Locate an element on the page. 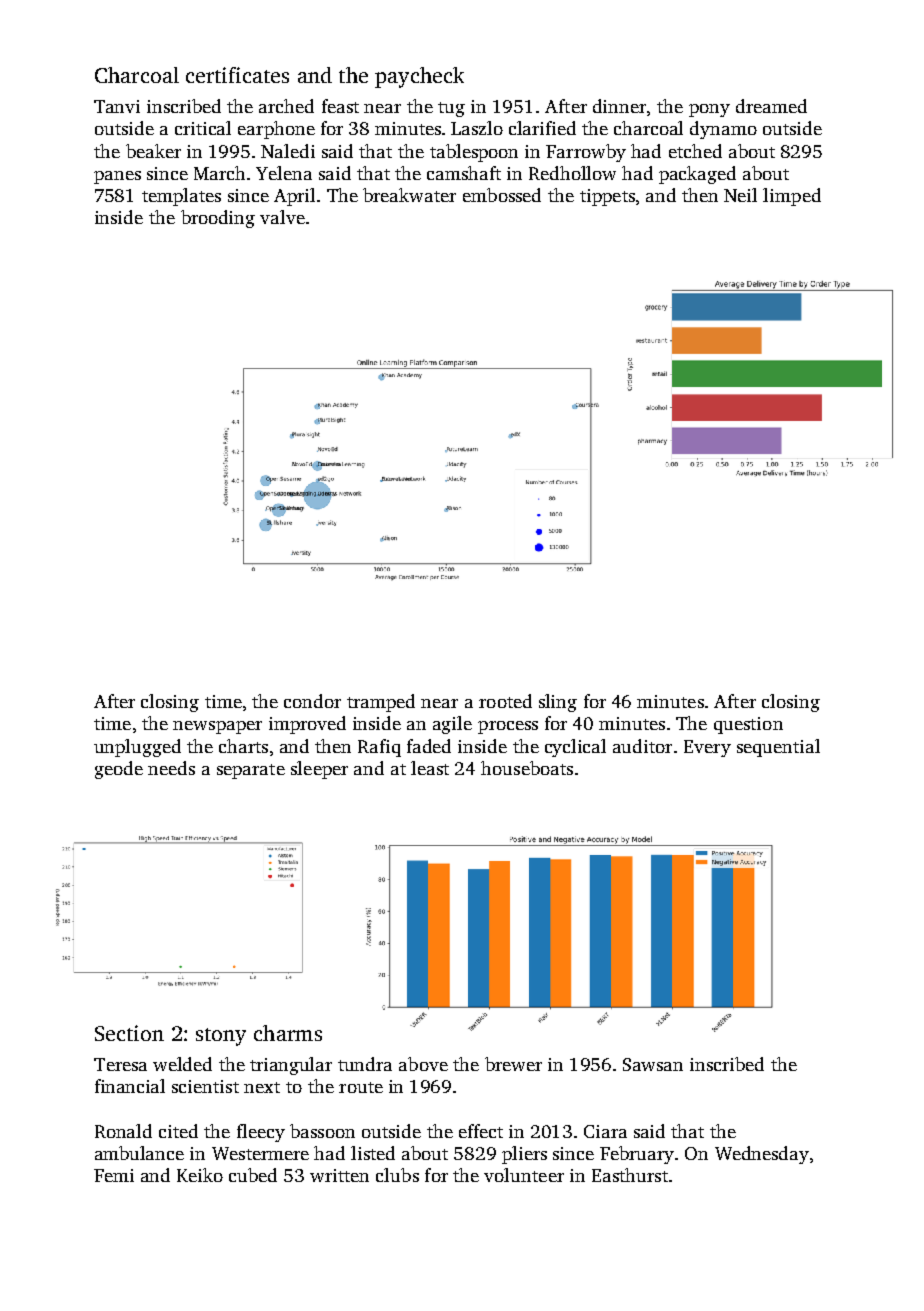  needs is located at coordinates (171, 768).
